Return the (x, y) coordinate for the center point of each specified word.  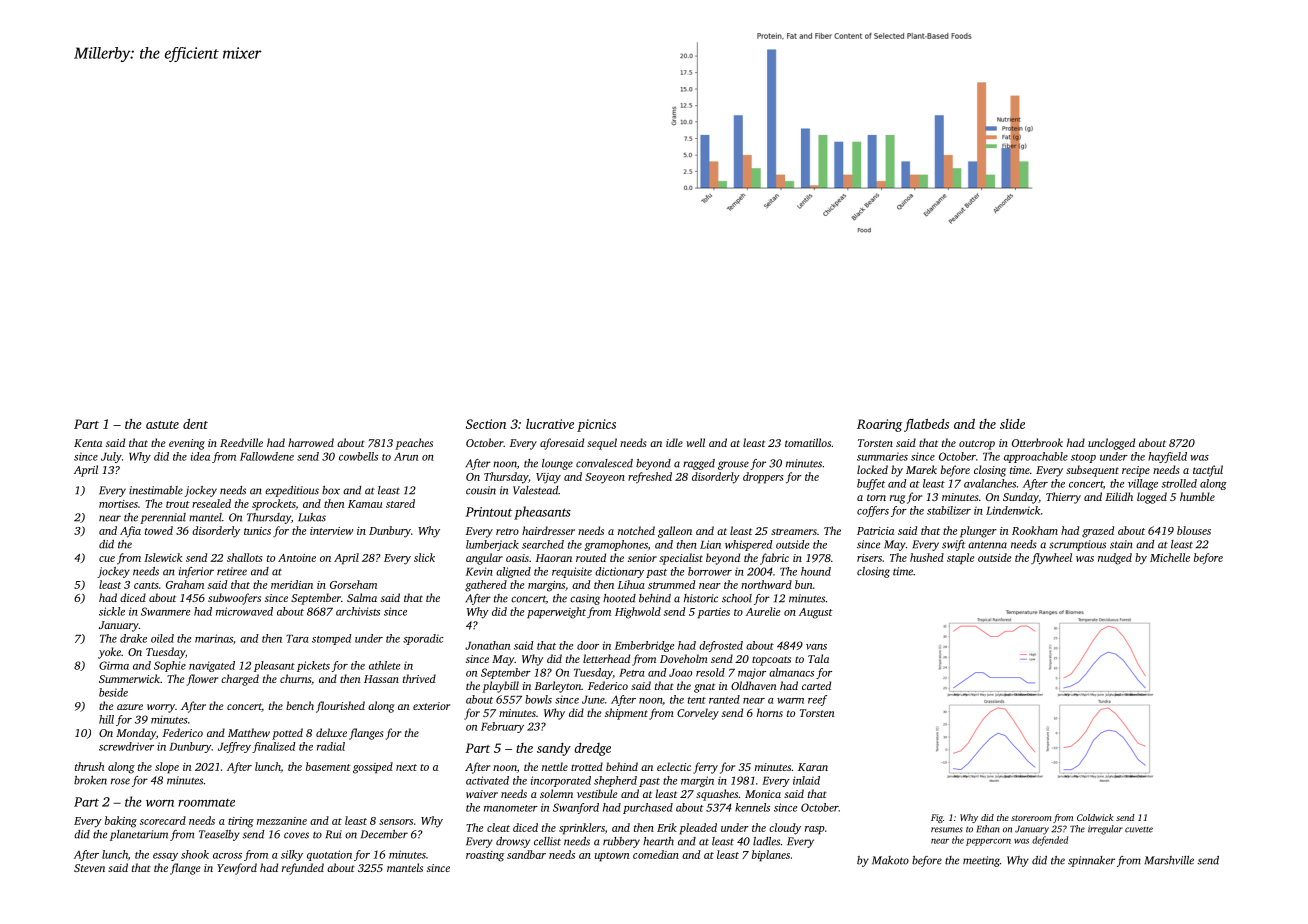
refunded (303, 869)
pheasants (542, 513)
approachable (1036, 457)
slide (1012, 424)
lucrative (550, 424)
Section (486, 424)
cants (146, 585)
